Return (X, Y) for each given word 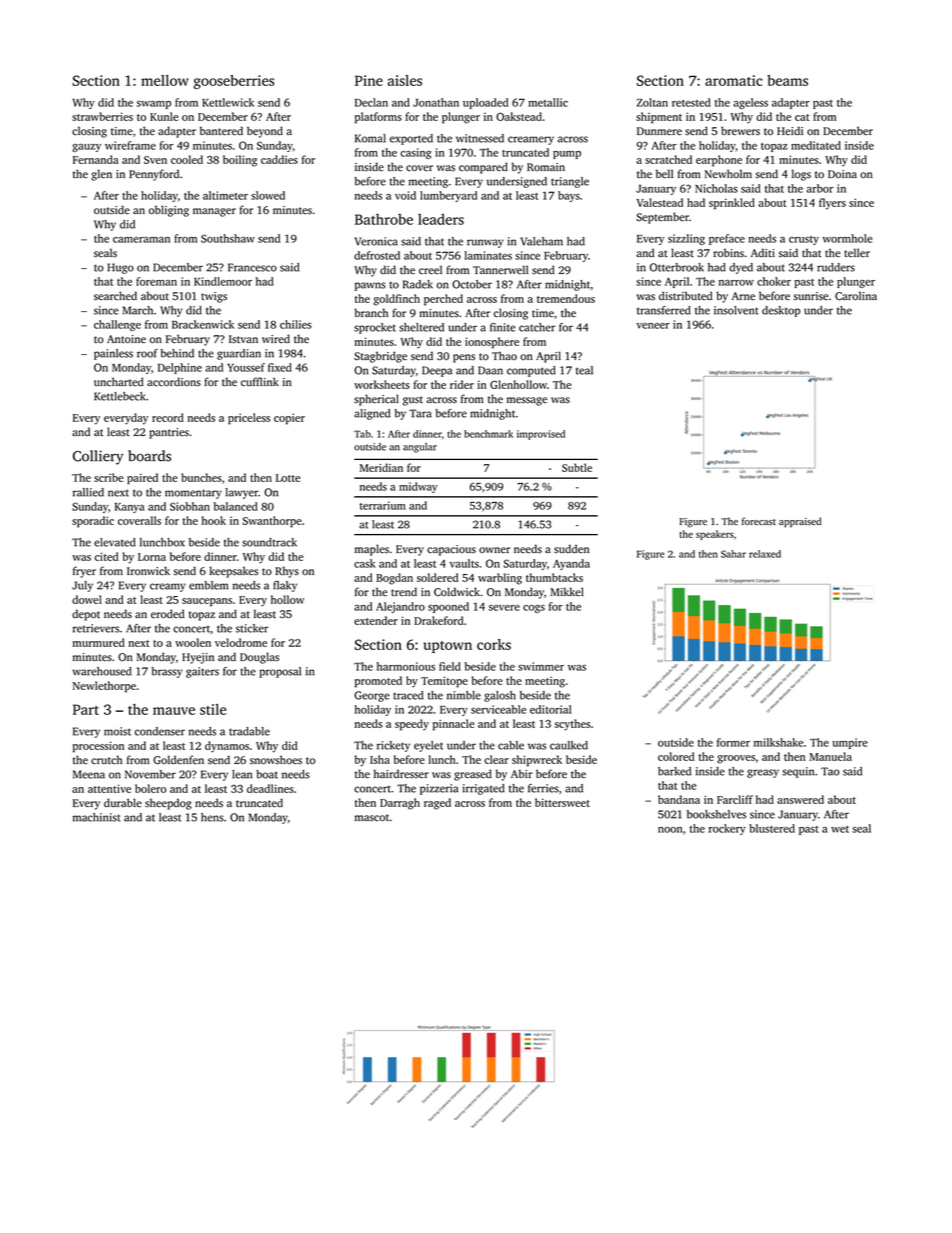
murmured (98, 642)
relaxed (765, 554)
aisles (405, 80)
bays (569, 196)
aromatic (733, 80)
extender (376, 620)
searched (115, 296)
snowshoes (276, 760)
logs (801, 175)
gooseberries (234, 82)
